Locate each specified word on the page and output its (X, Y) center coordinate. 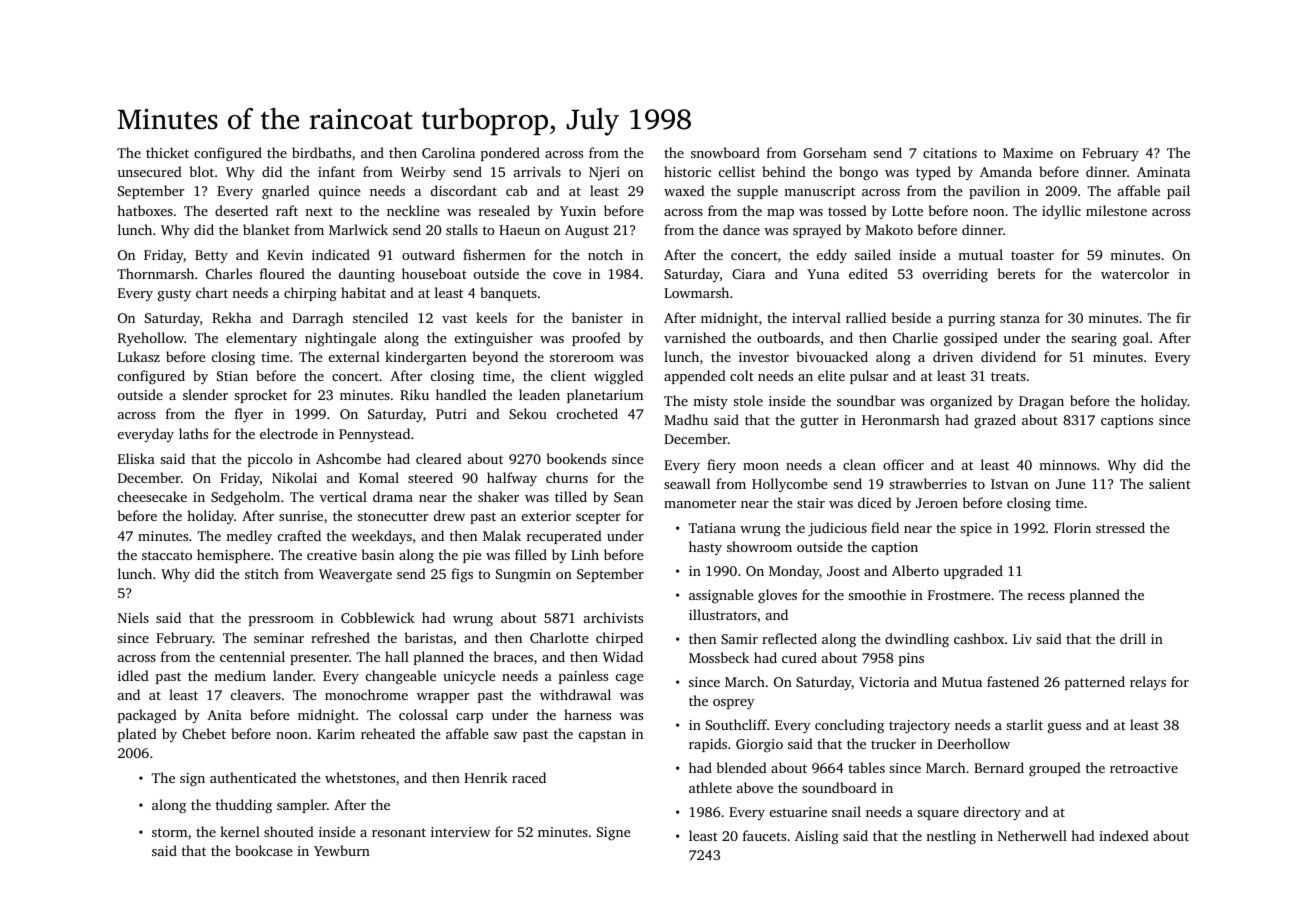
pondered (510, 154)
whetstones (360, 777)
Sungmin (523, 575)
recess (1046, 596)
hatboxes (145, 210)
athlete (710, 787)
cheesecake (152, 496)
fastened (1013, 681)
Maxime (1028, 153)
